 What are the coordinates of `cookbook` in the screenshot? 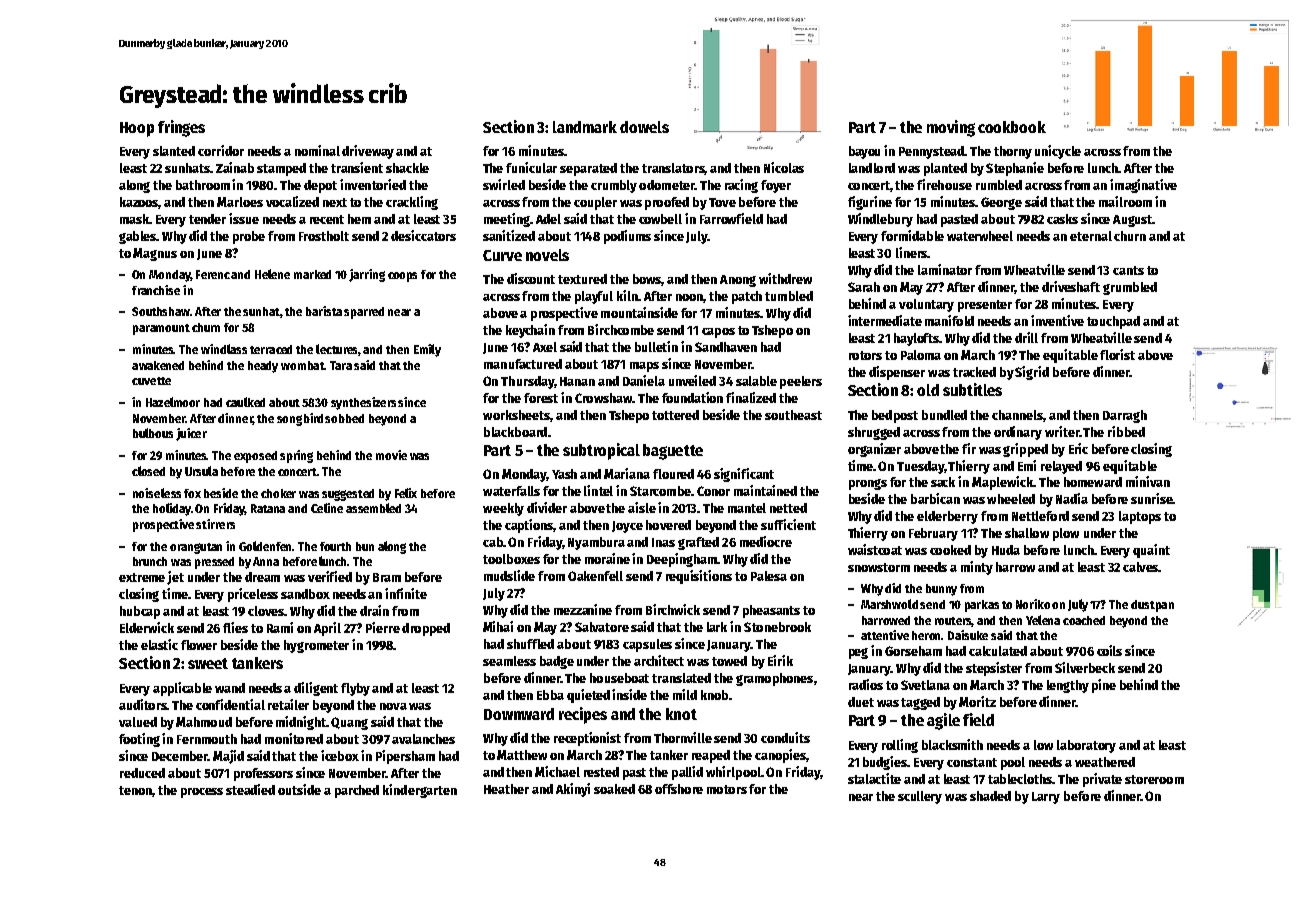 It's located at (1012, 127).
